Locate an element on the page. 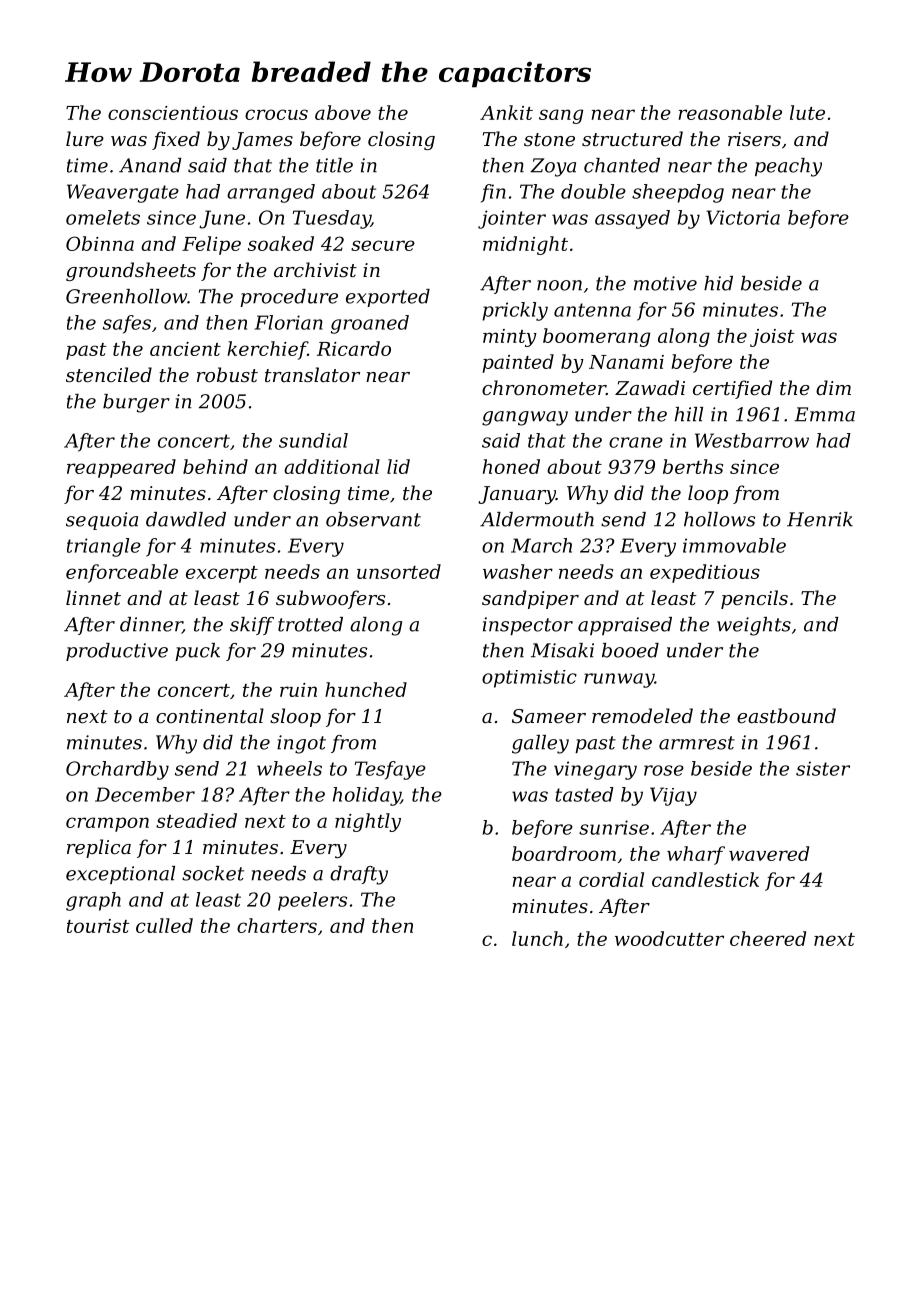  charters is located at coordinates (277, 925).
